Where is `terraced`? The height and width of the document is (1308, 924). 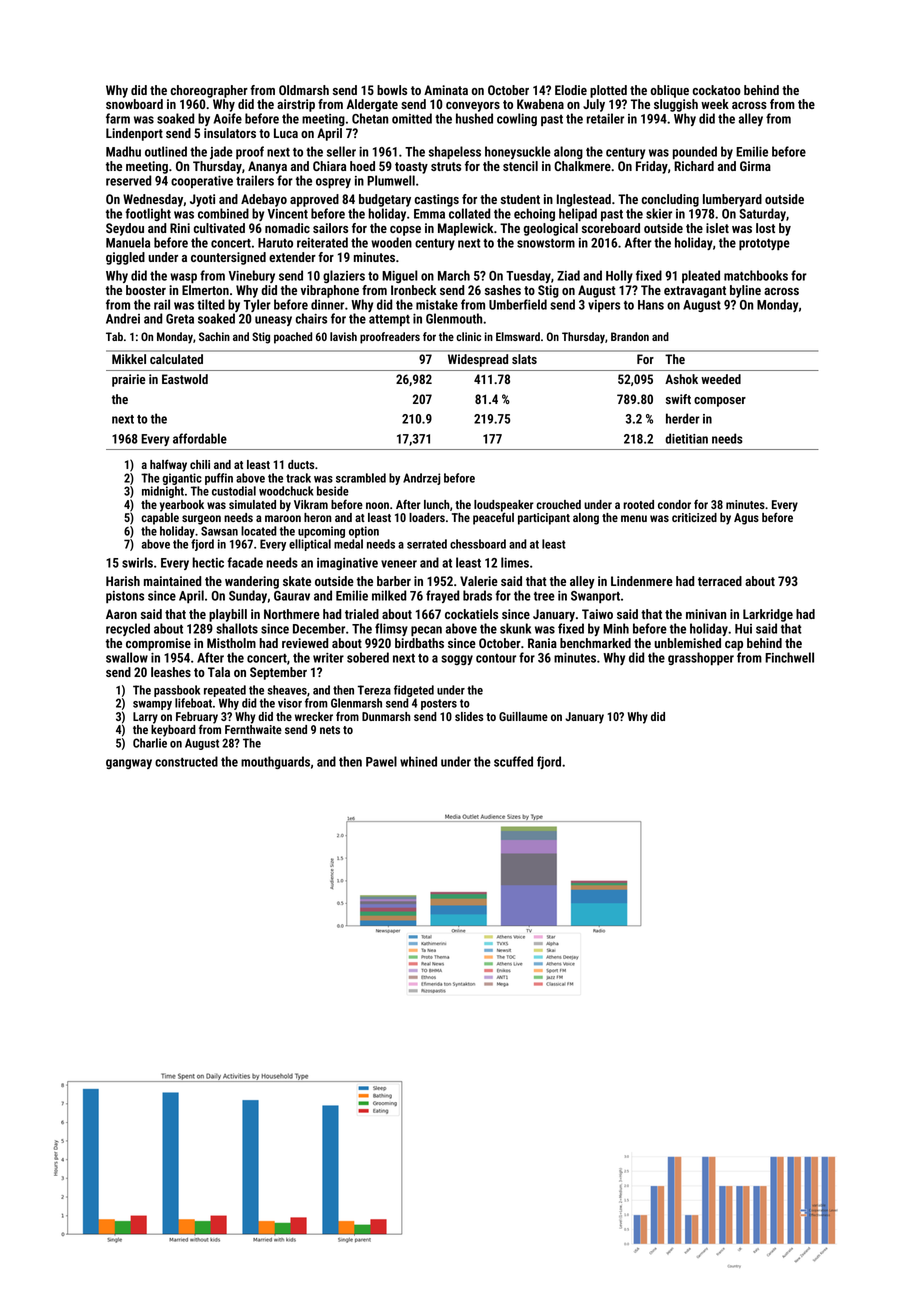
terraced is located at coordinates (720, 581).
